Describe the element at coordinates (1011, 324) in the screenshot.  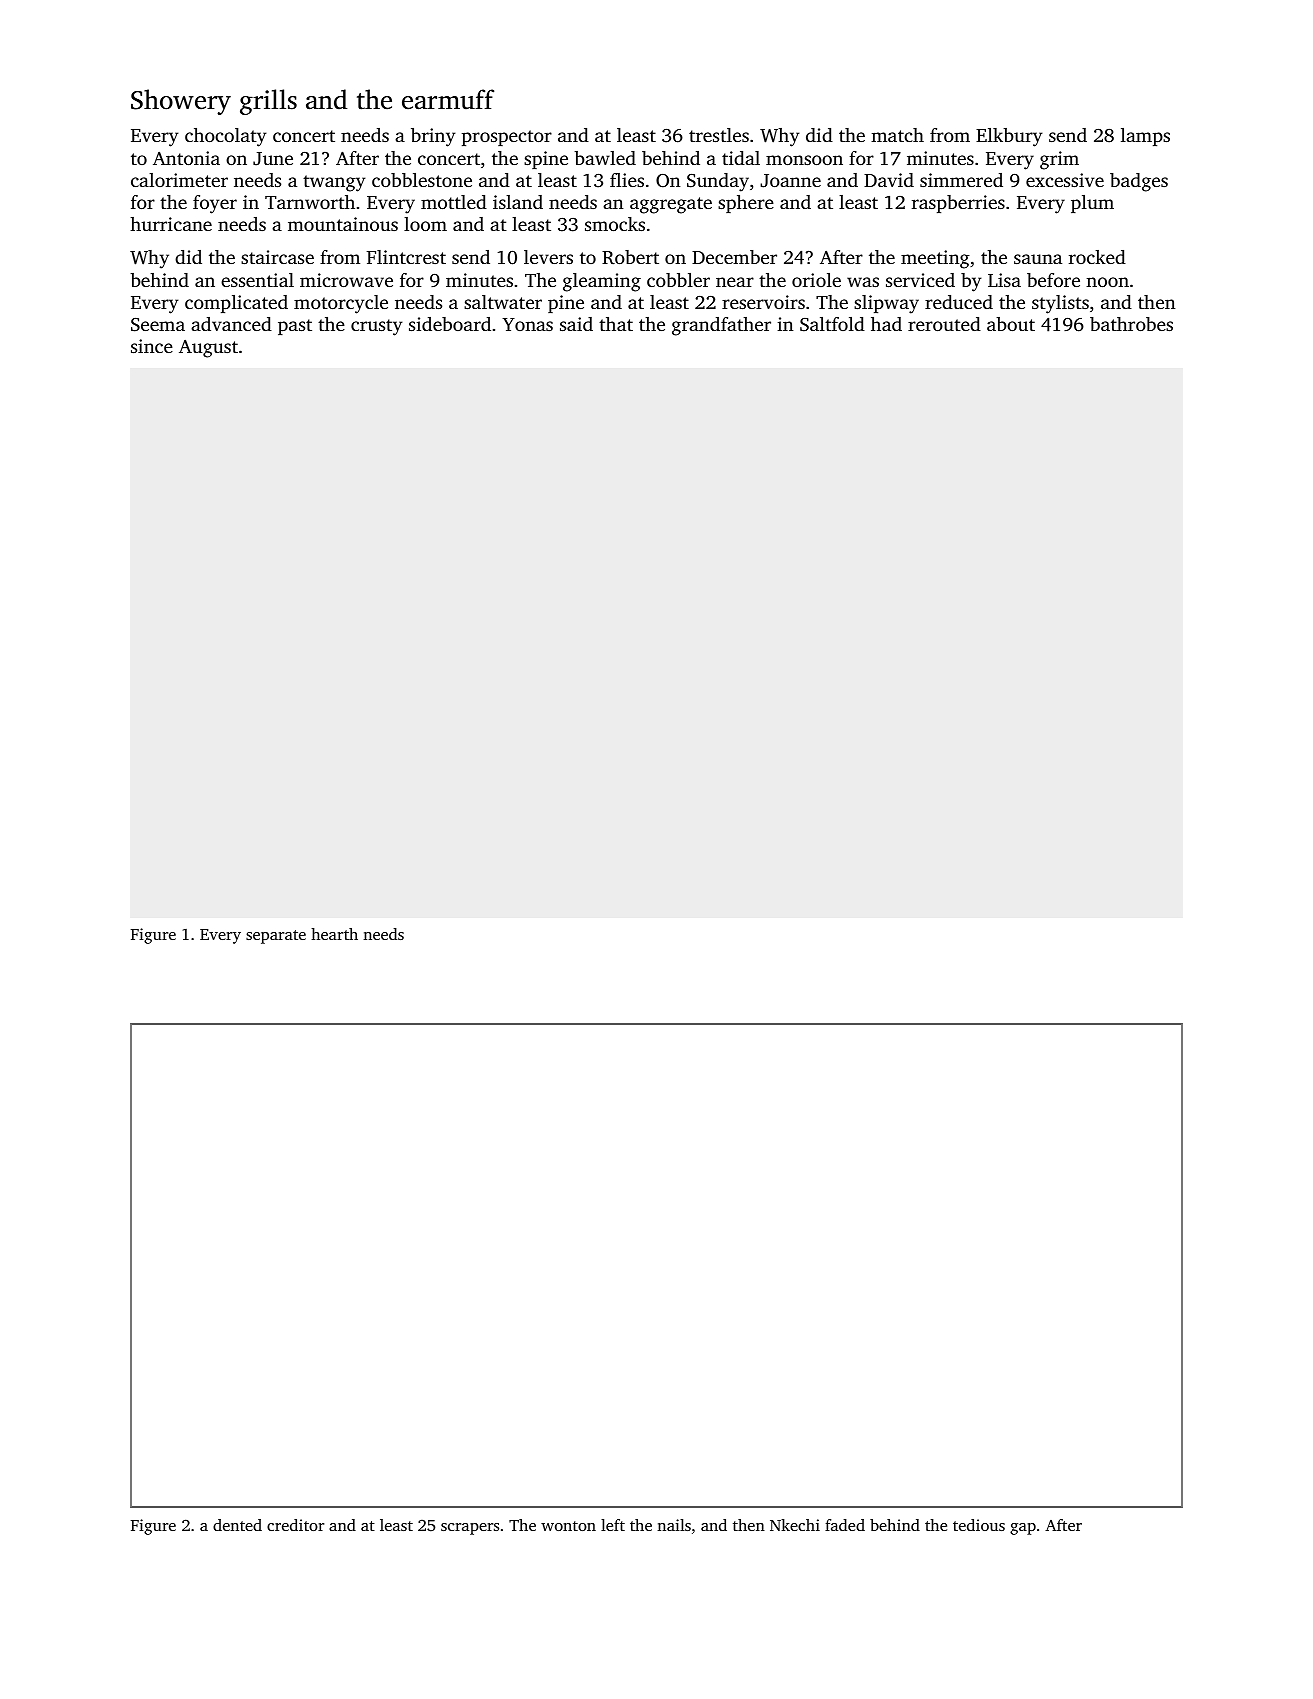
I see `about` at that location.
